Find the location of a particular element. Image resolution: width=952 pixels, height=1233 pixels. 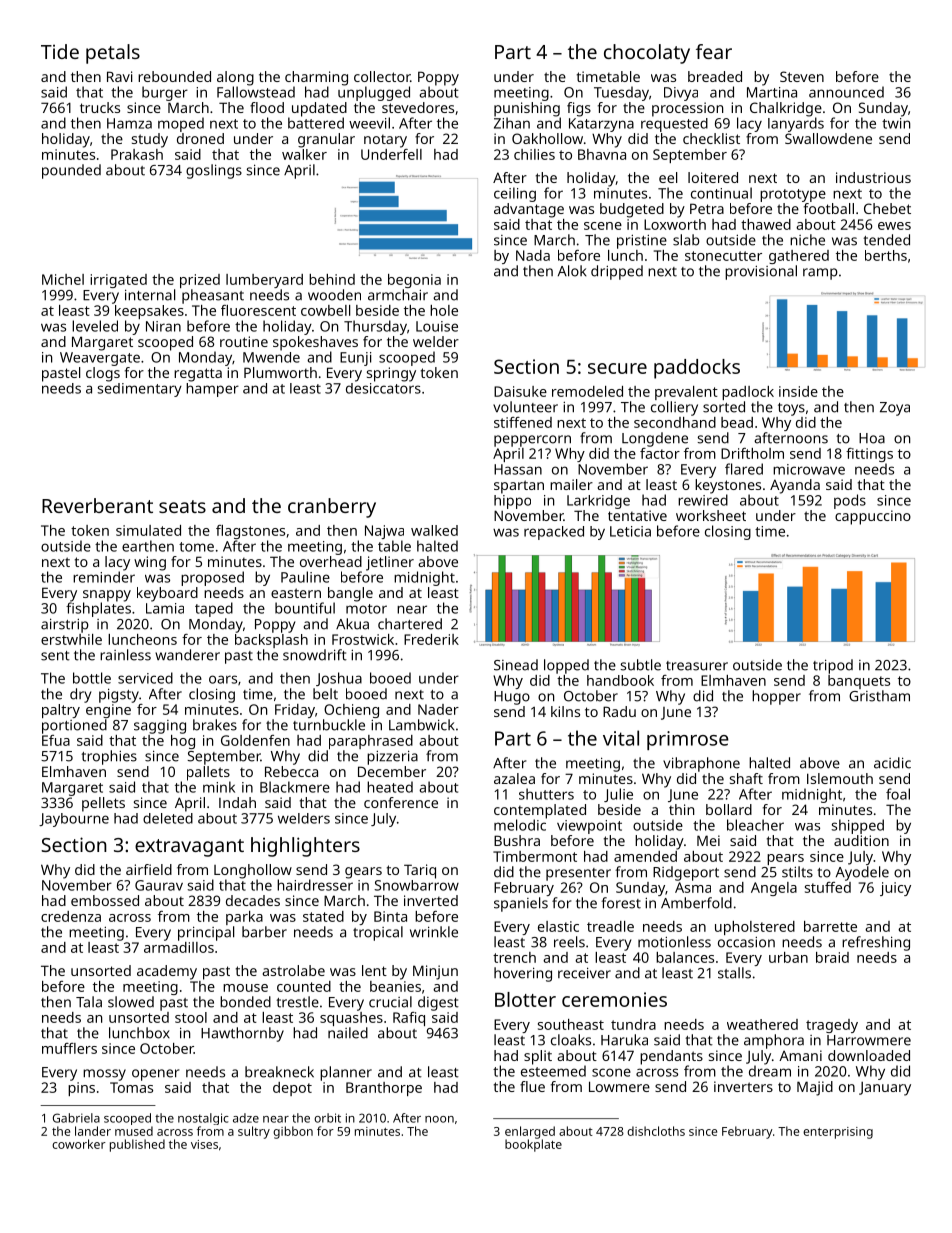

Islemouth is located at coordinates (840, 778).
